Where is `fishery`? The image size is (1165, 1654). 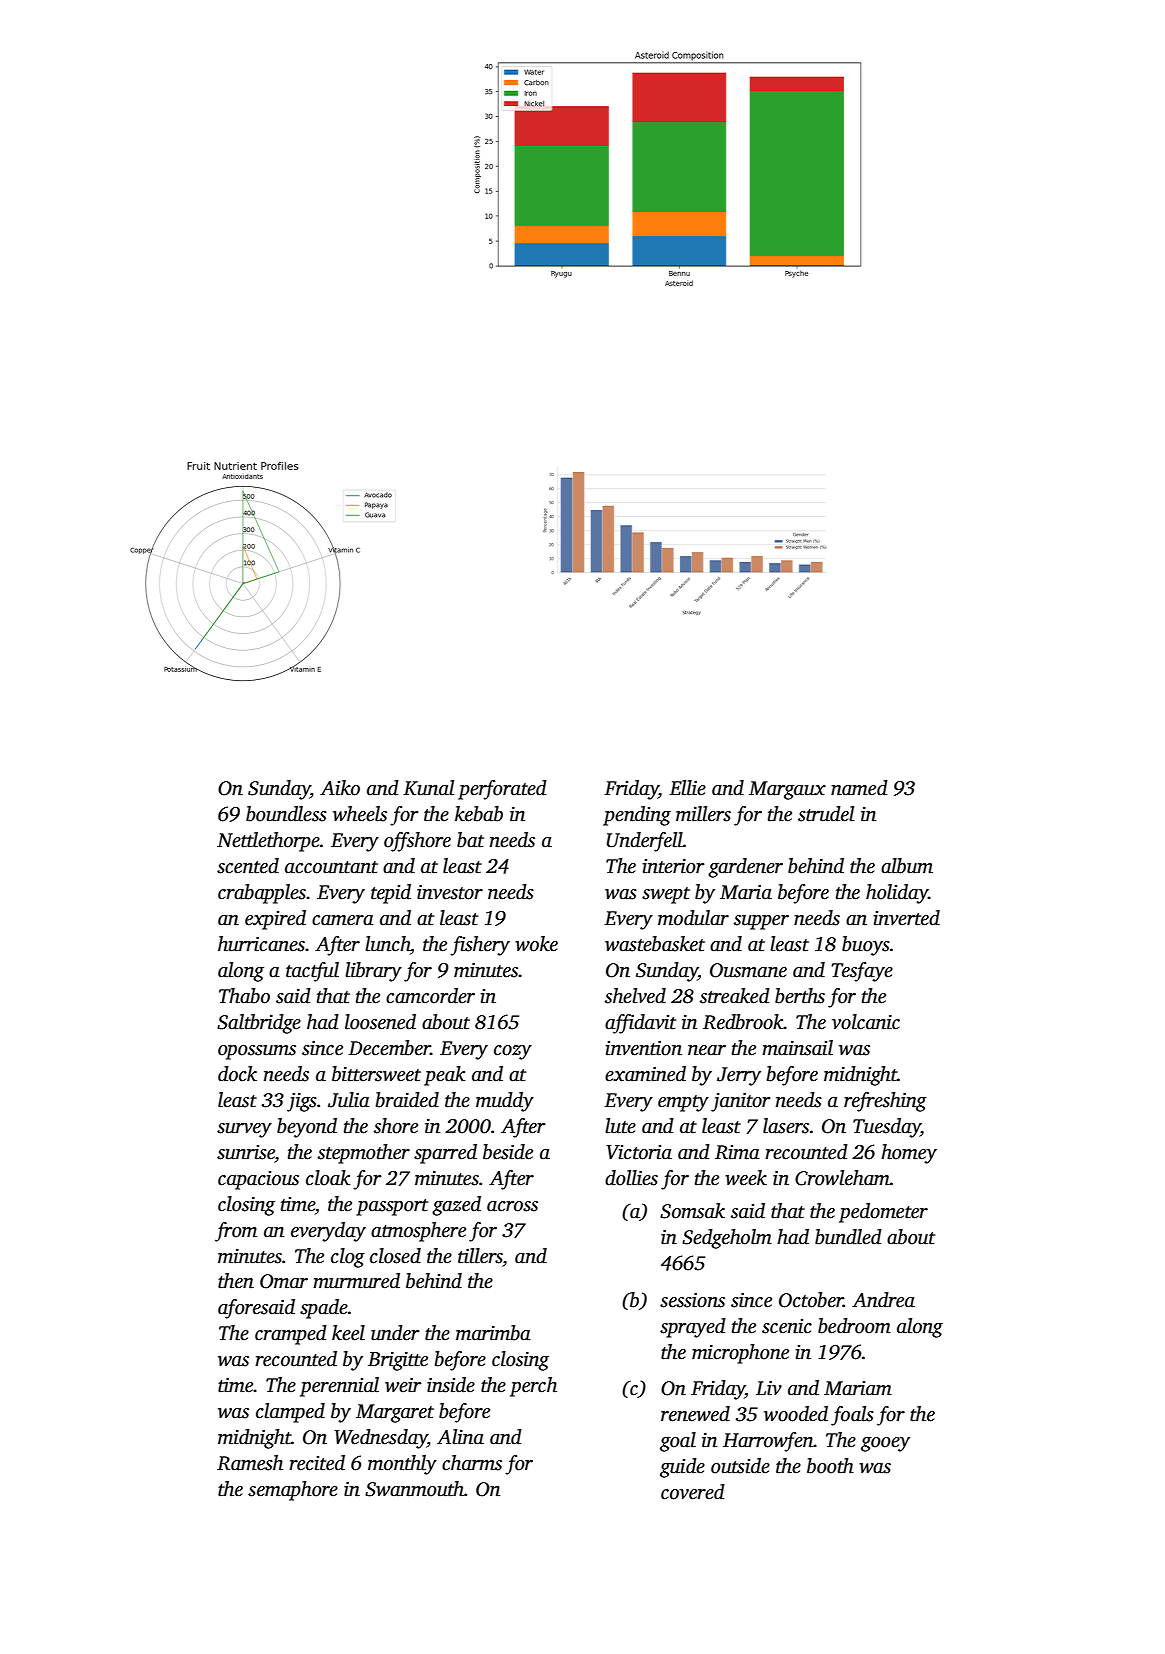
fishery is located at coordinates (480, 946).
